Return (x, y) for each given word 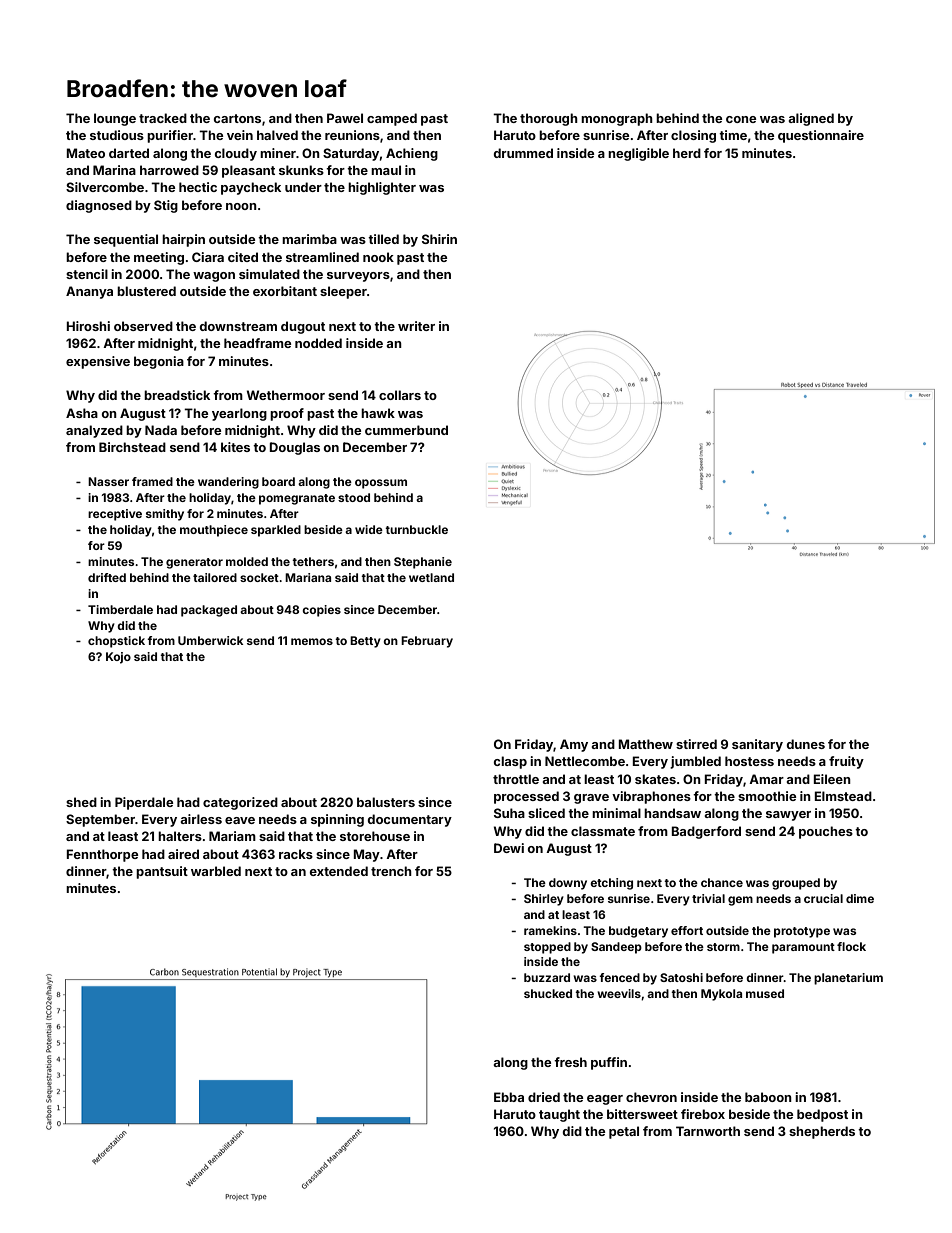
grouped (796, 884)
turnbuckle (416, 529)
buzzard (547, 977)
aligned (811, 119)
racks (296, 854)
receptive (115, 515)
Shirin (439, 239)
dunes (805, 744)
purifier (170, 136)
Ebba (509, 1097)
